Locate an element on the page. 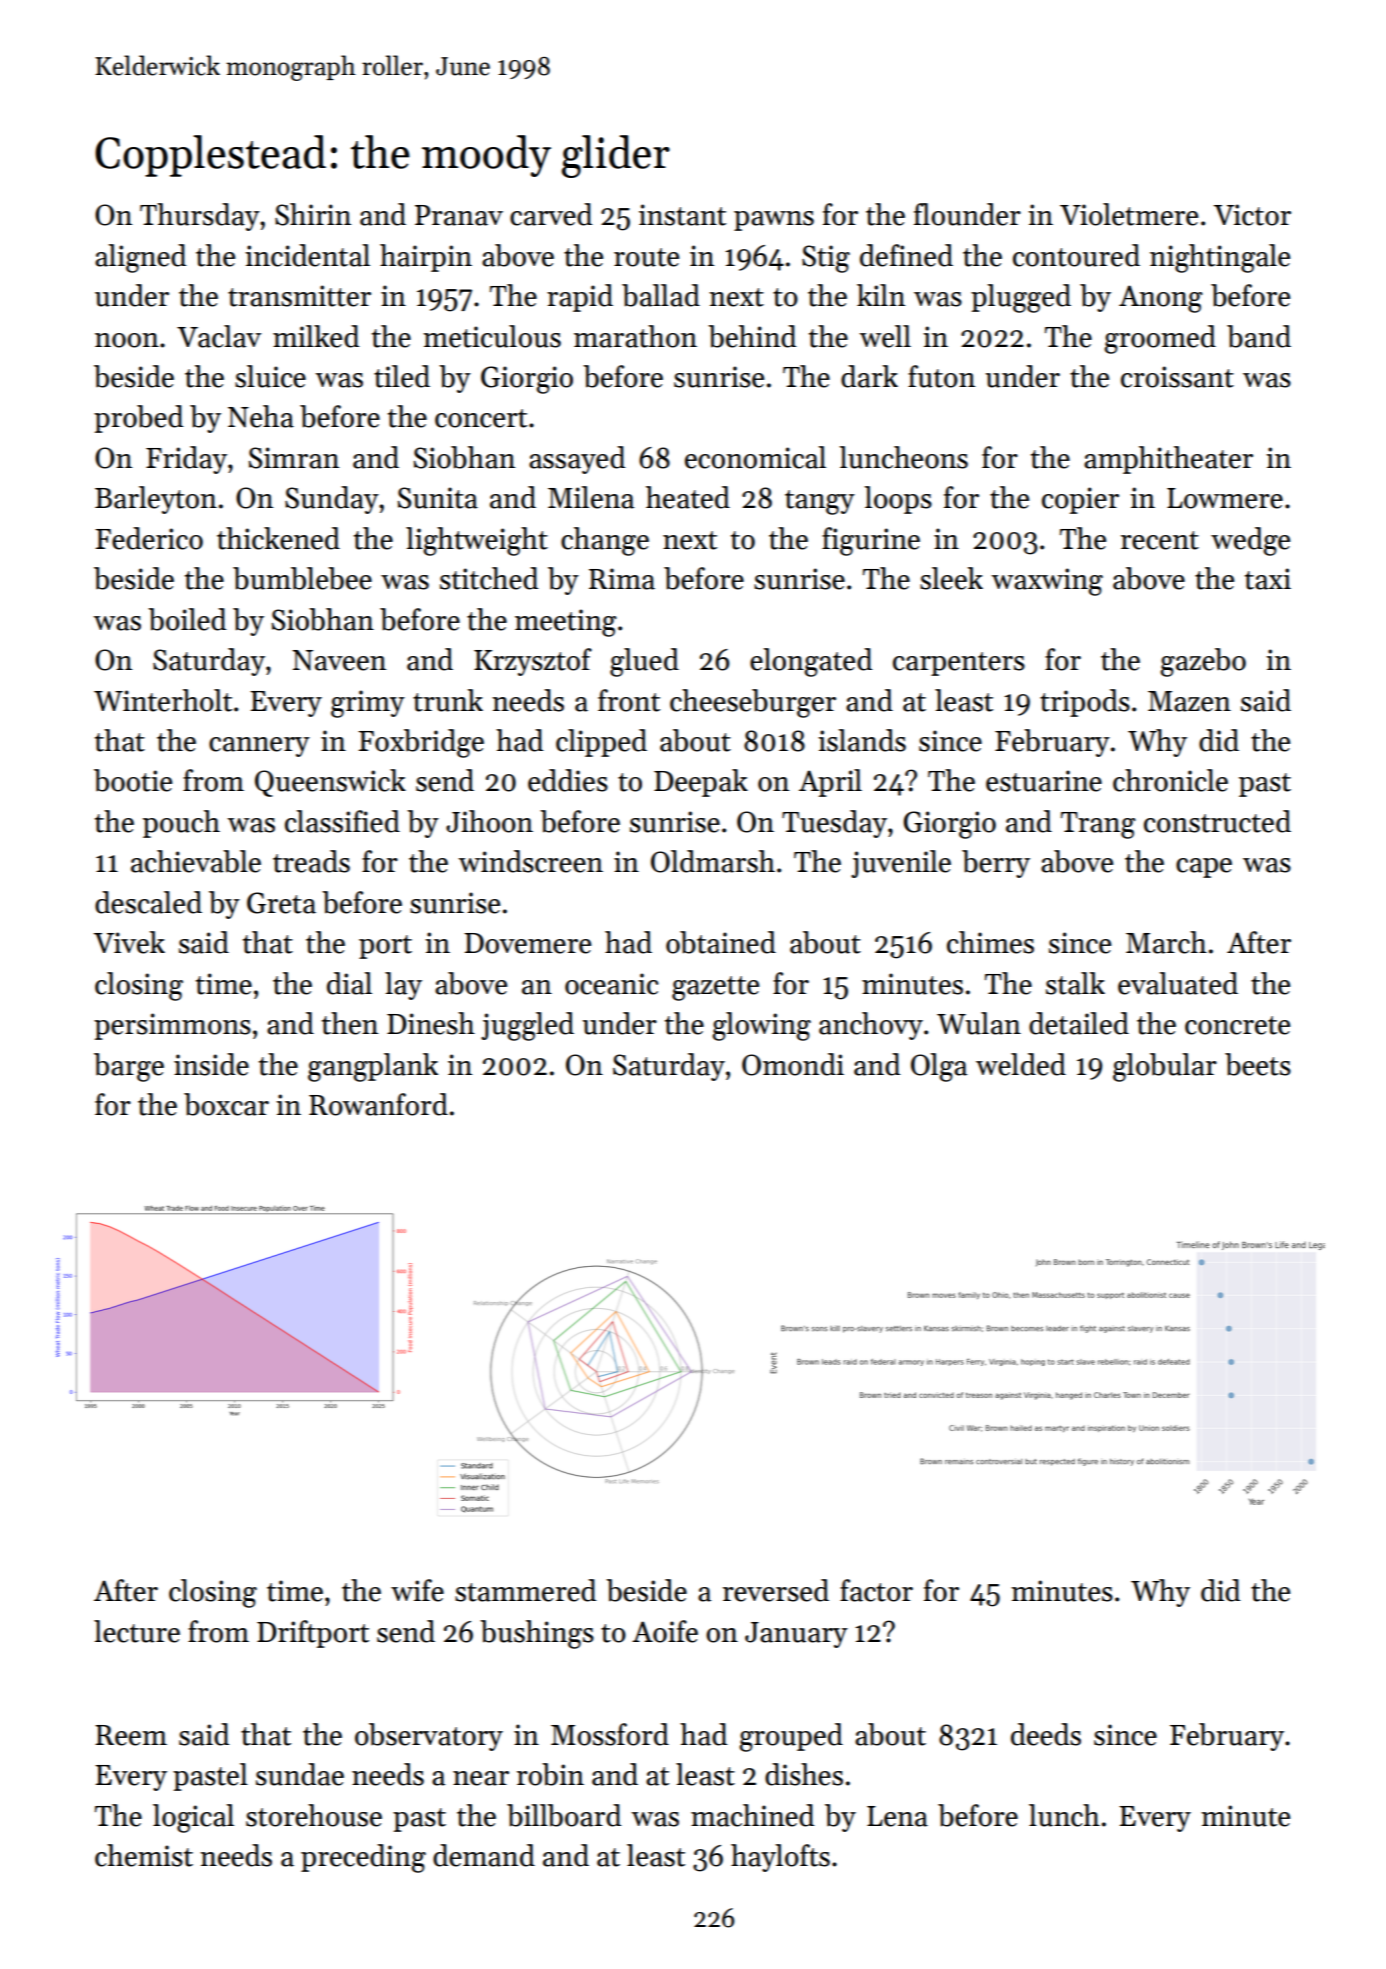 The image size is (1386, 1969). Olga is located at coordinates (939, 1067).
